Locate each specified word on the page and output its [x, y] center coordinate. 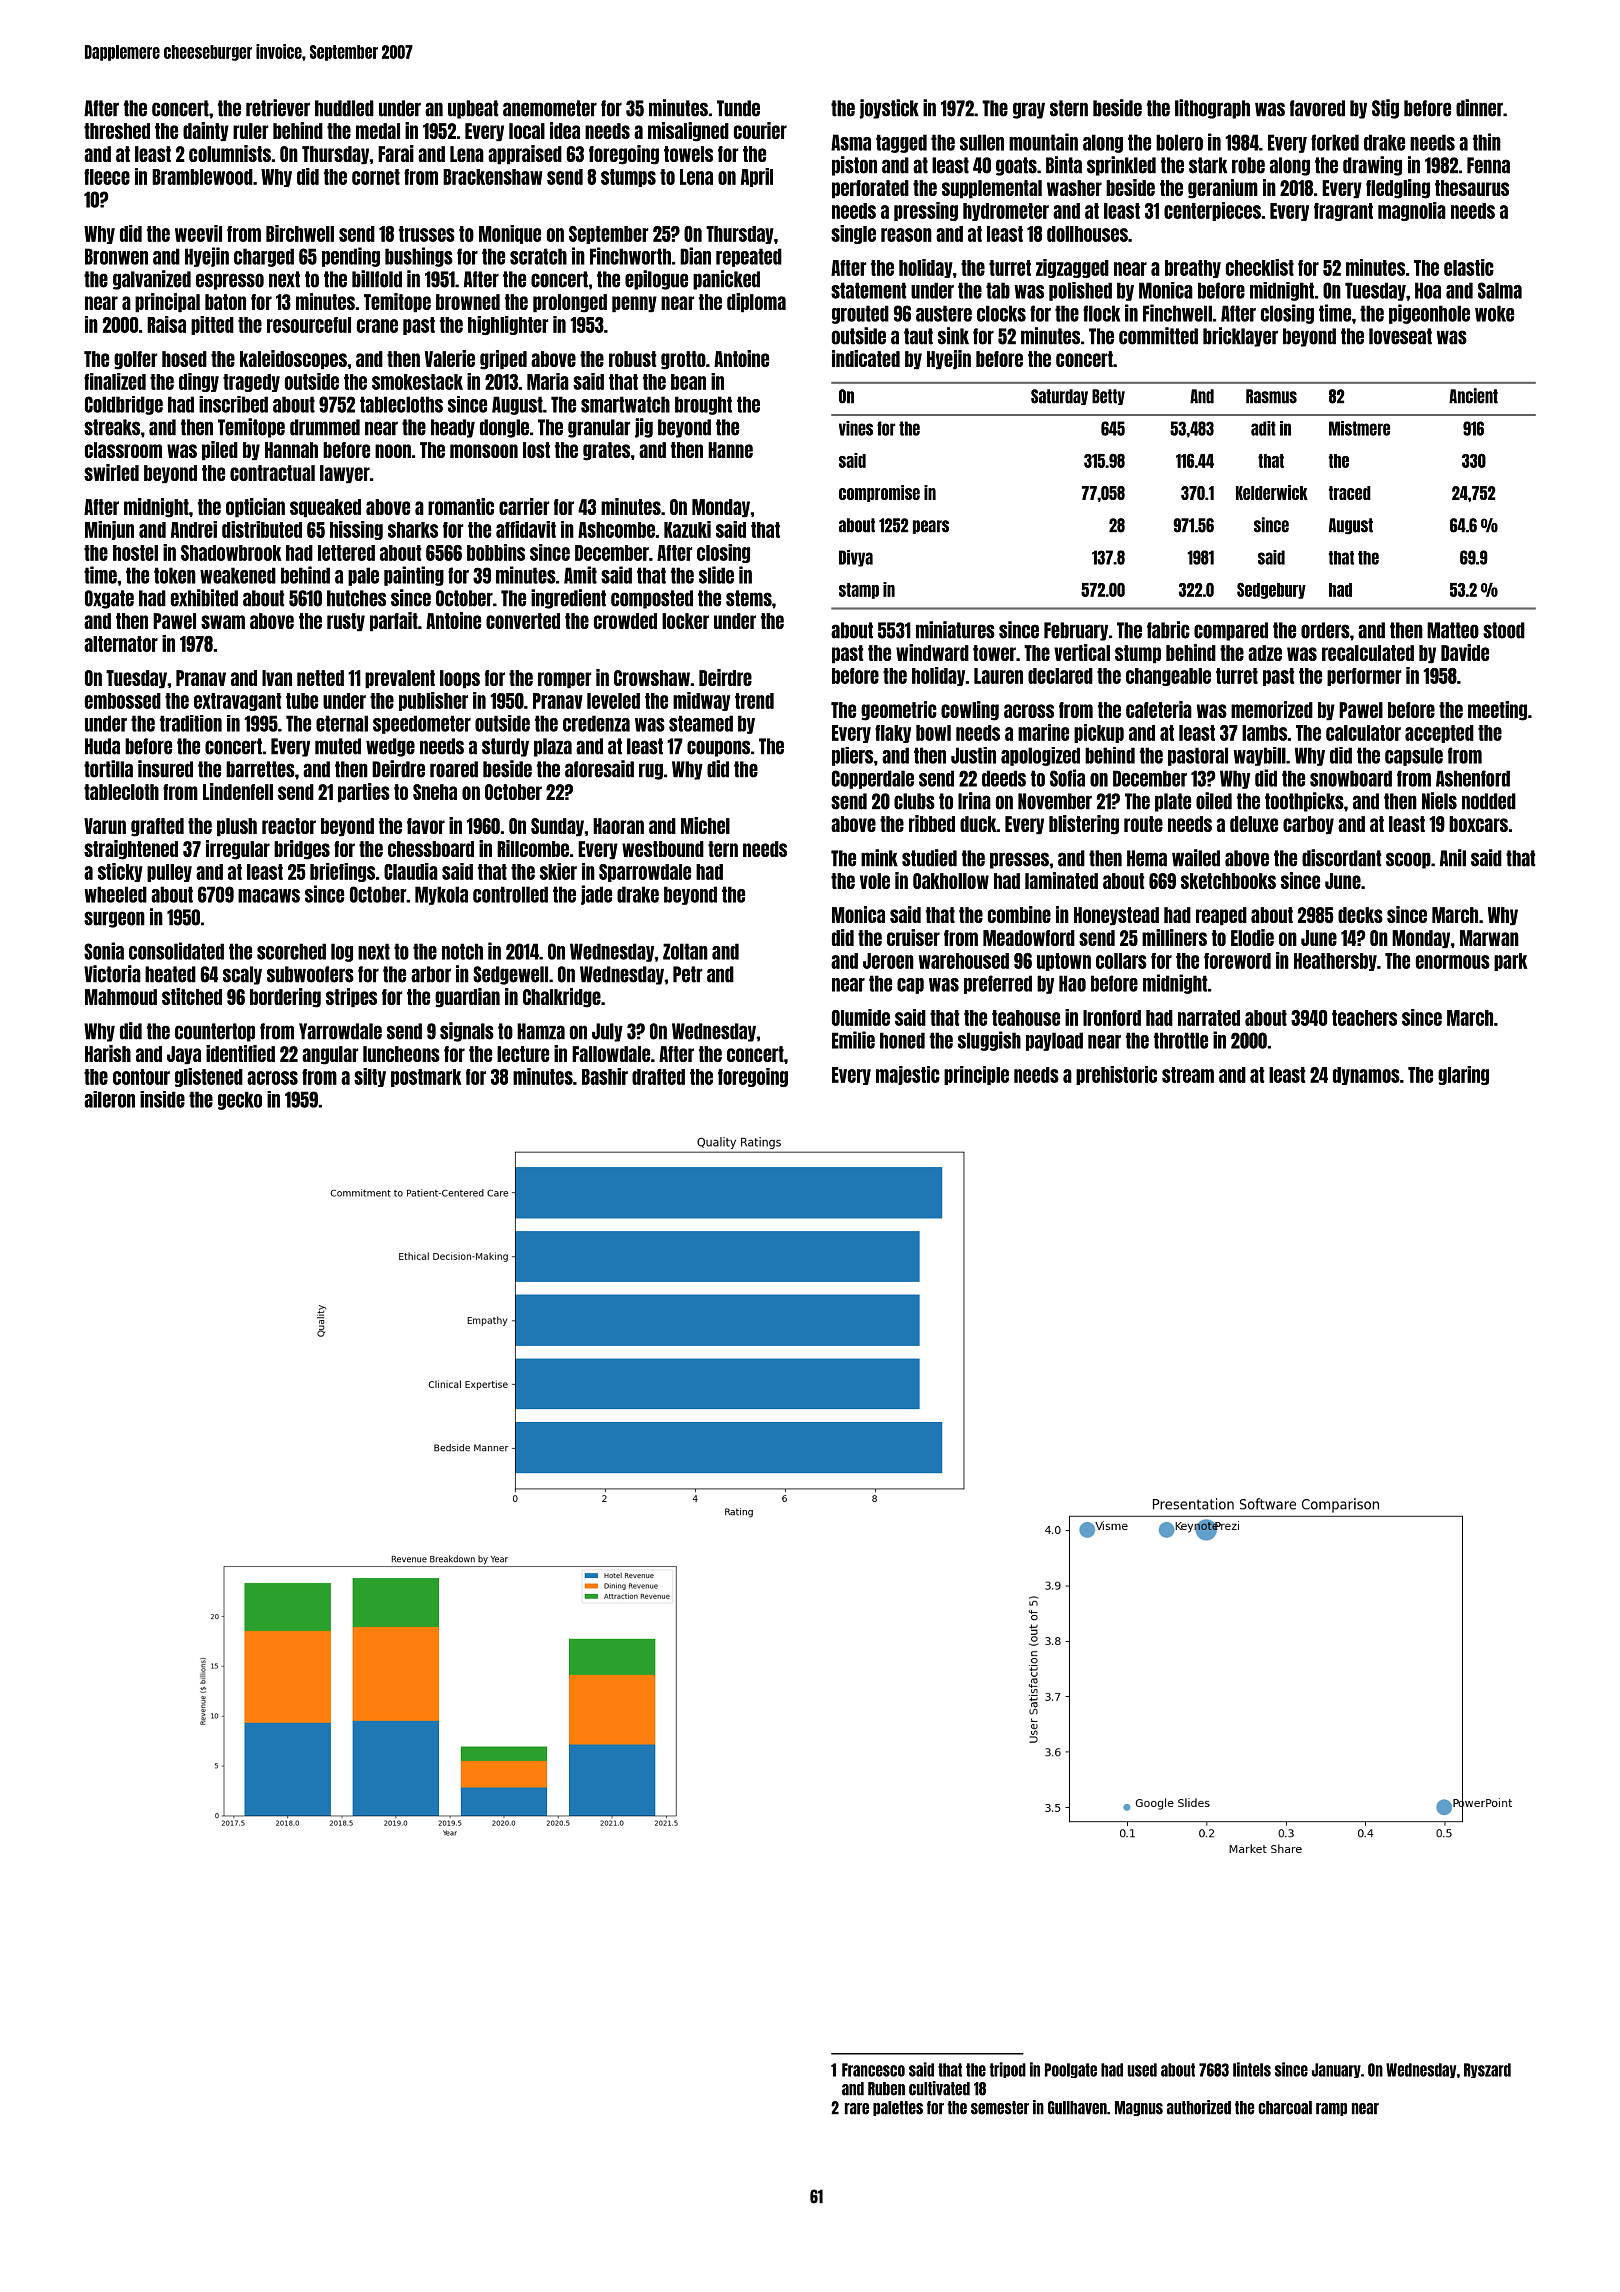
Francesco [873, 2070]
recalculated [1368, 653]
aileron [109, 1099]
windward [932, 652]
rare [857, 2109]
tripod [1007, 2070]
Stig [1385, 109]
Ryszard [1487, 2070]
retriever [278, 108]
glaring [1463, 1075]
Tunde [738, 108]
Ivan [277, 678]
